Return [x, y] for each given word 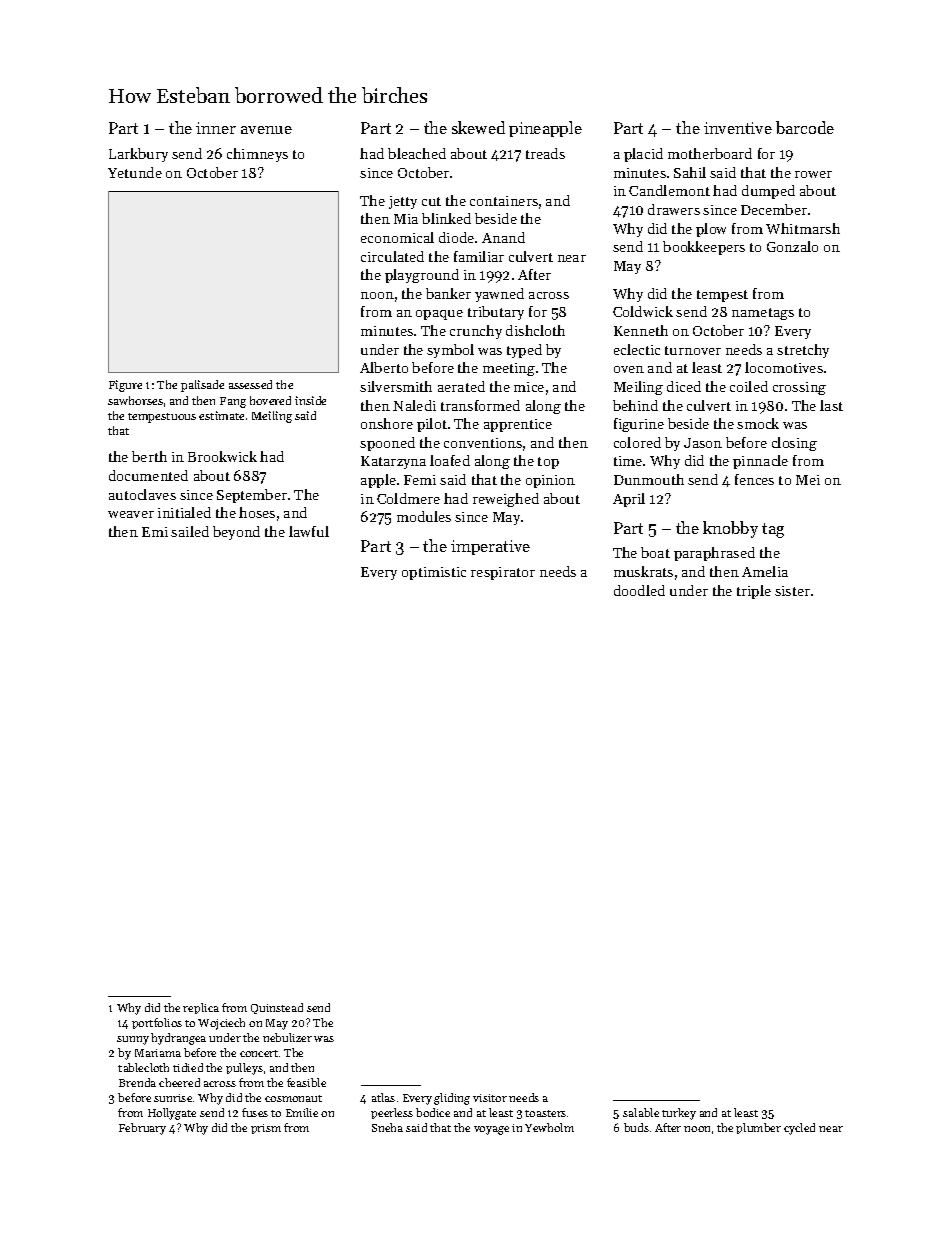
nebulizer [287, 1037]
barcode [805, 127]
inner [216, 128]
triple [754, 592]
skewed [478, 127]
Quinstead [277, 1008]
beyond [236, 533]
